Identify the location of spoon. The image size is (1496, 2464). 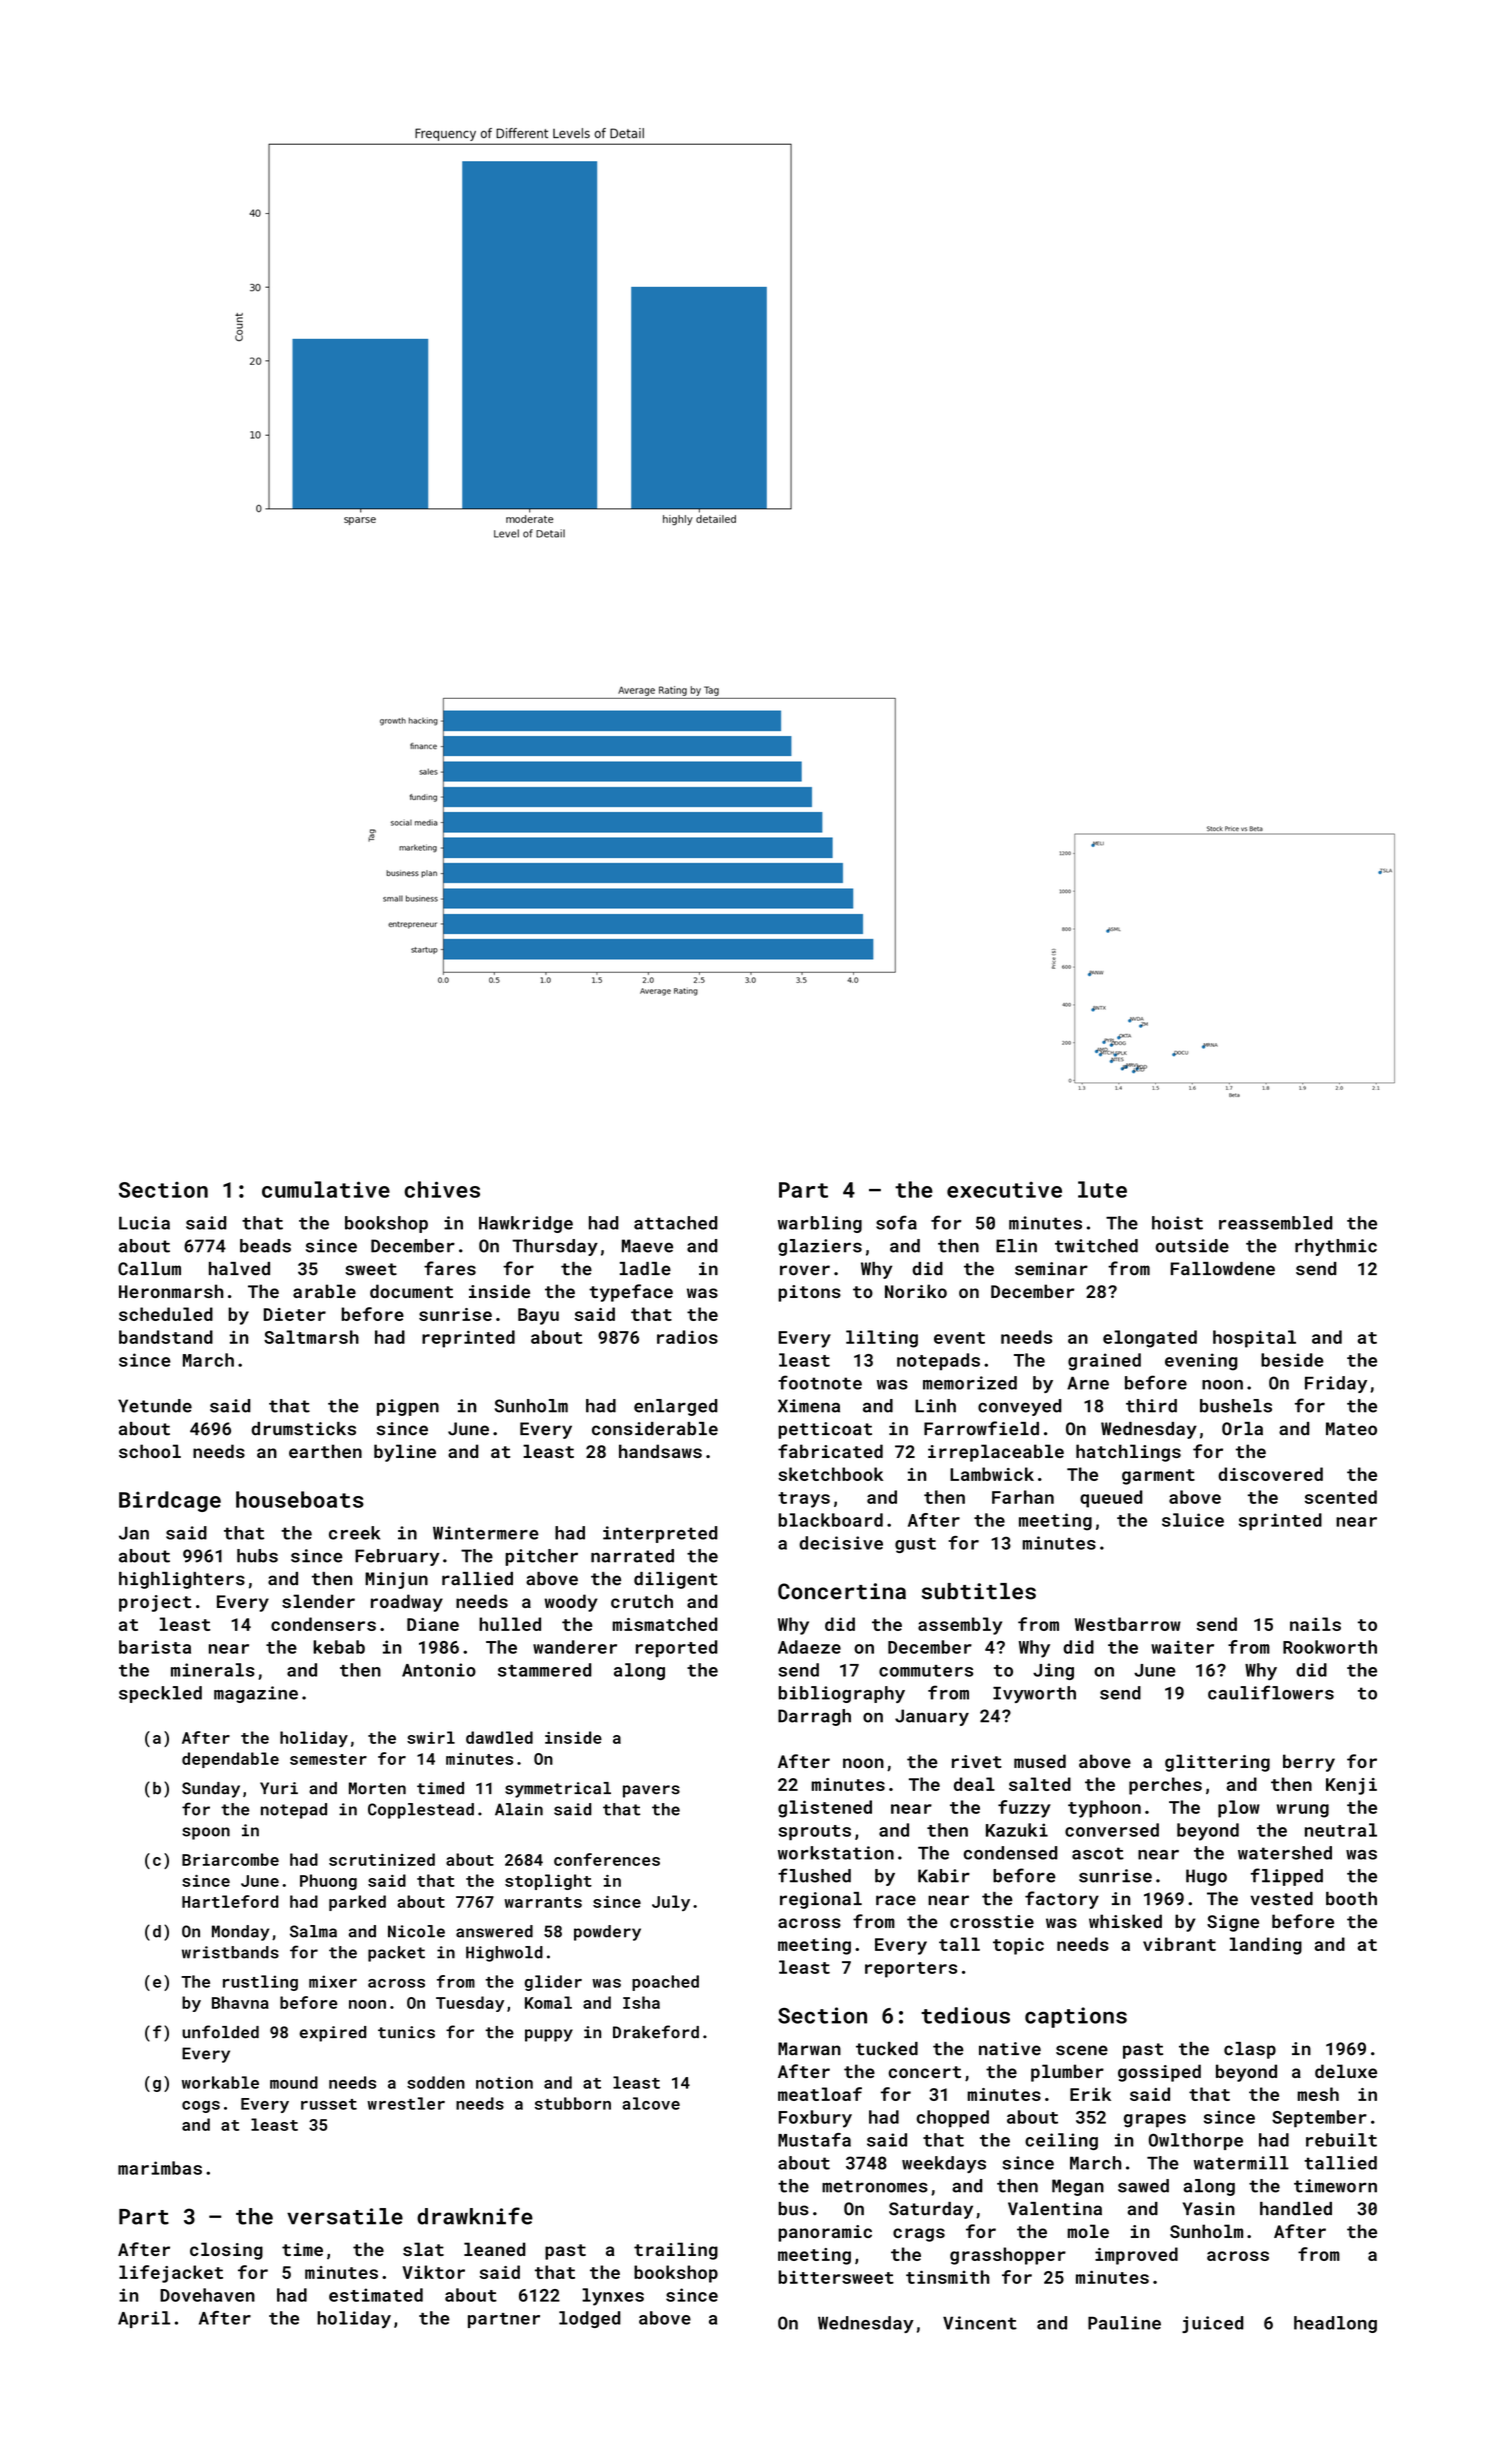
(206, 1833).
